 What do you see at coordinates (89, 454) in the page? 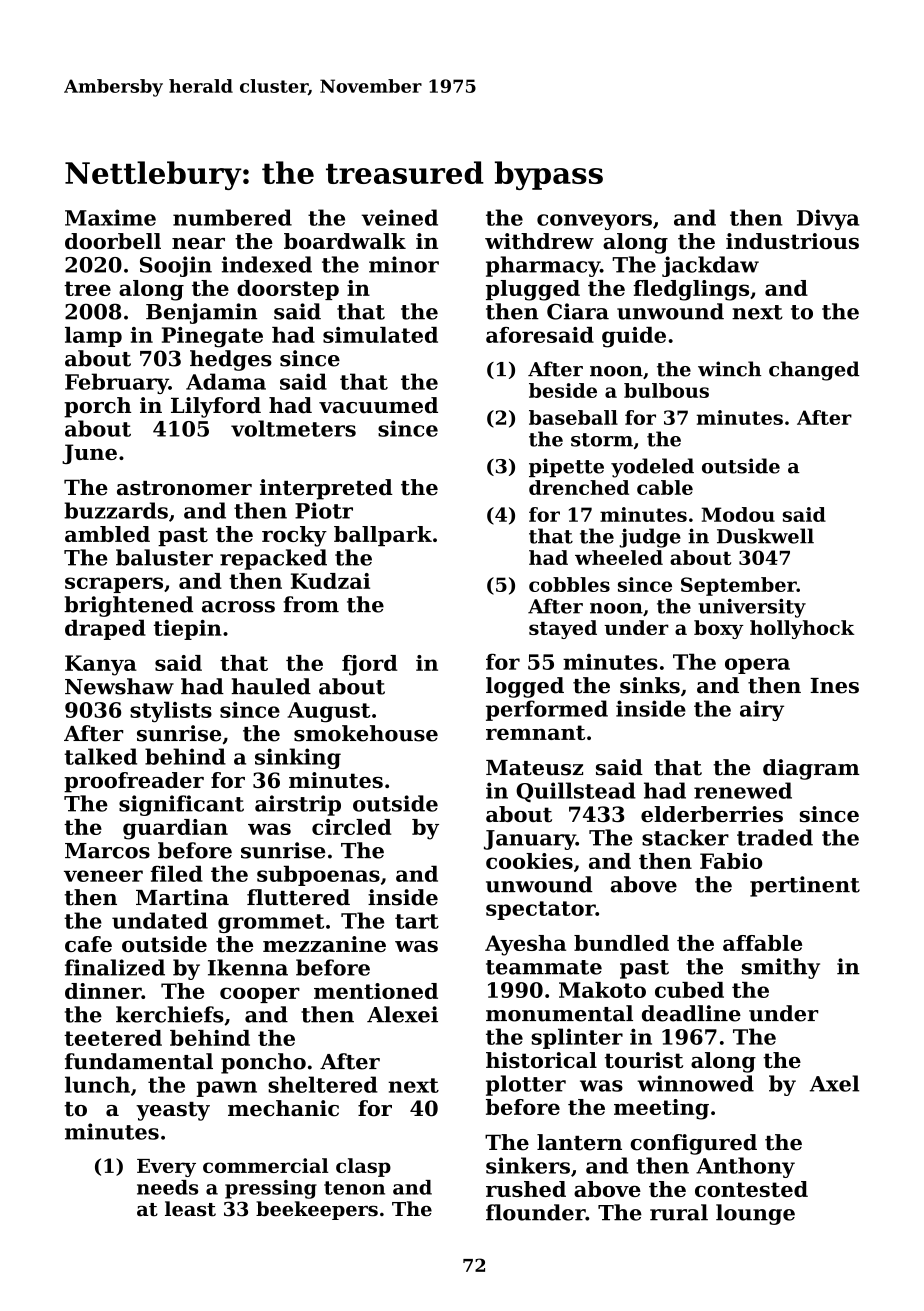
I see `June` at bounding box center [89, 454].
